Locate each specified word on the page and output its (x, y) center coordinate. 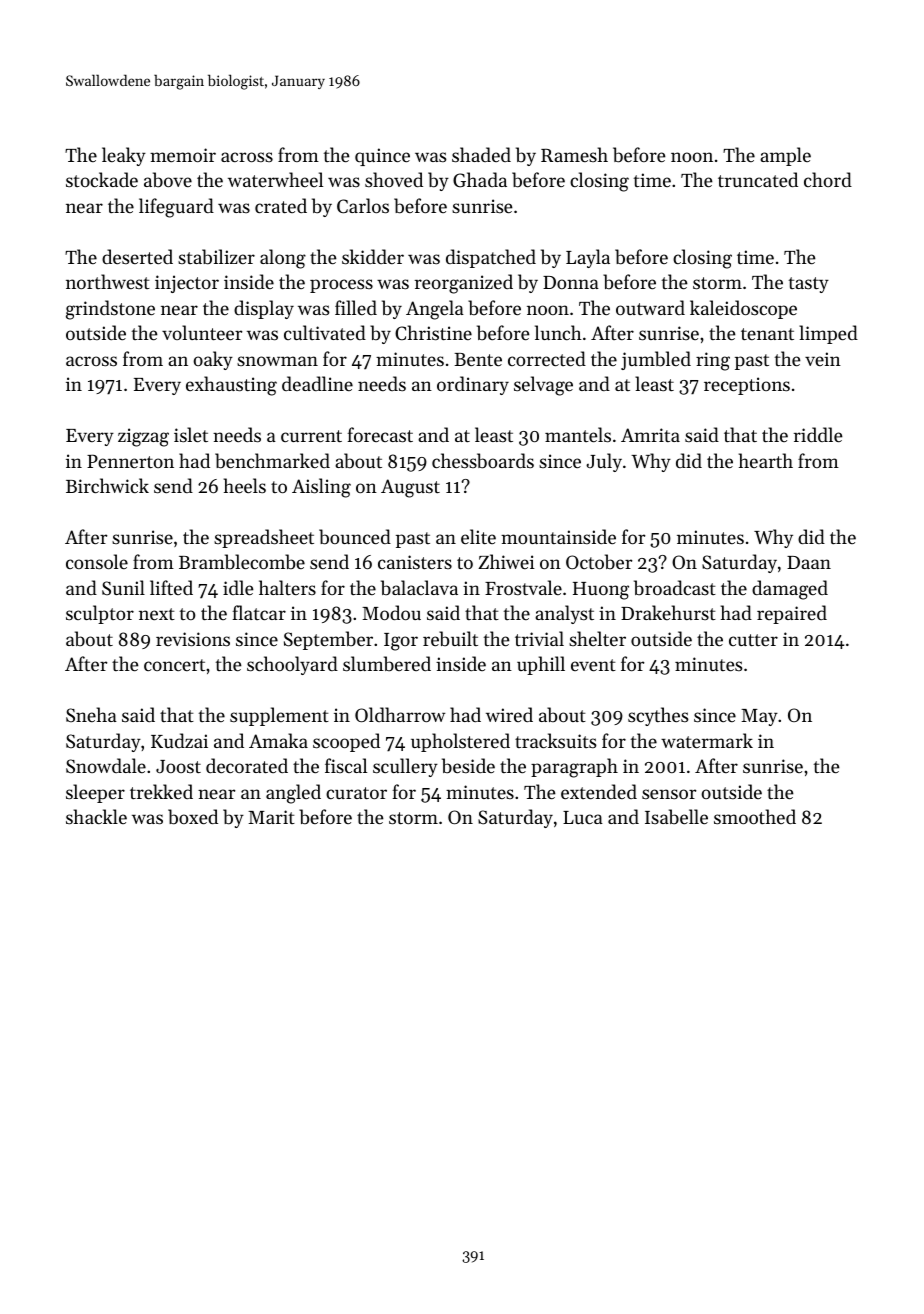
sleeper (95, 793)
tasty (809, 285)
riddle (818, 434)
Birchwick (107, 485)
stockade (102, 179)
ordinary (473, 385)
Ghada (480, 179)
